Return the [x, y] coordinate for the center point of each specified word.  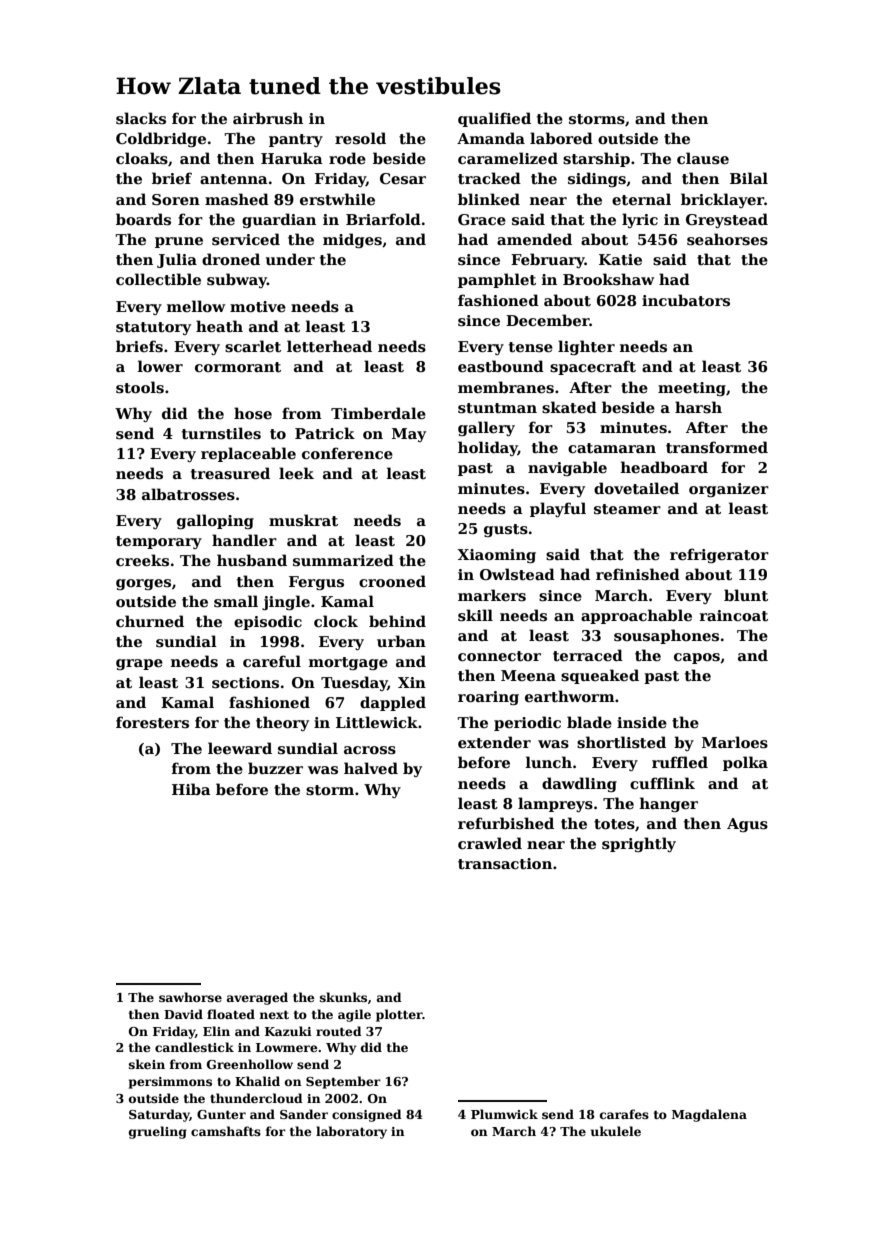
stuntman [497, 408]
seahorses [727, 239]
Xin [412, 682]
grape [139, 664]
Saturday [159, 1115]
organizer [729, 490]
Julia [177, 260]
